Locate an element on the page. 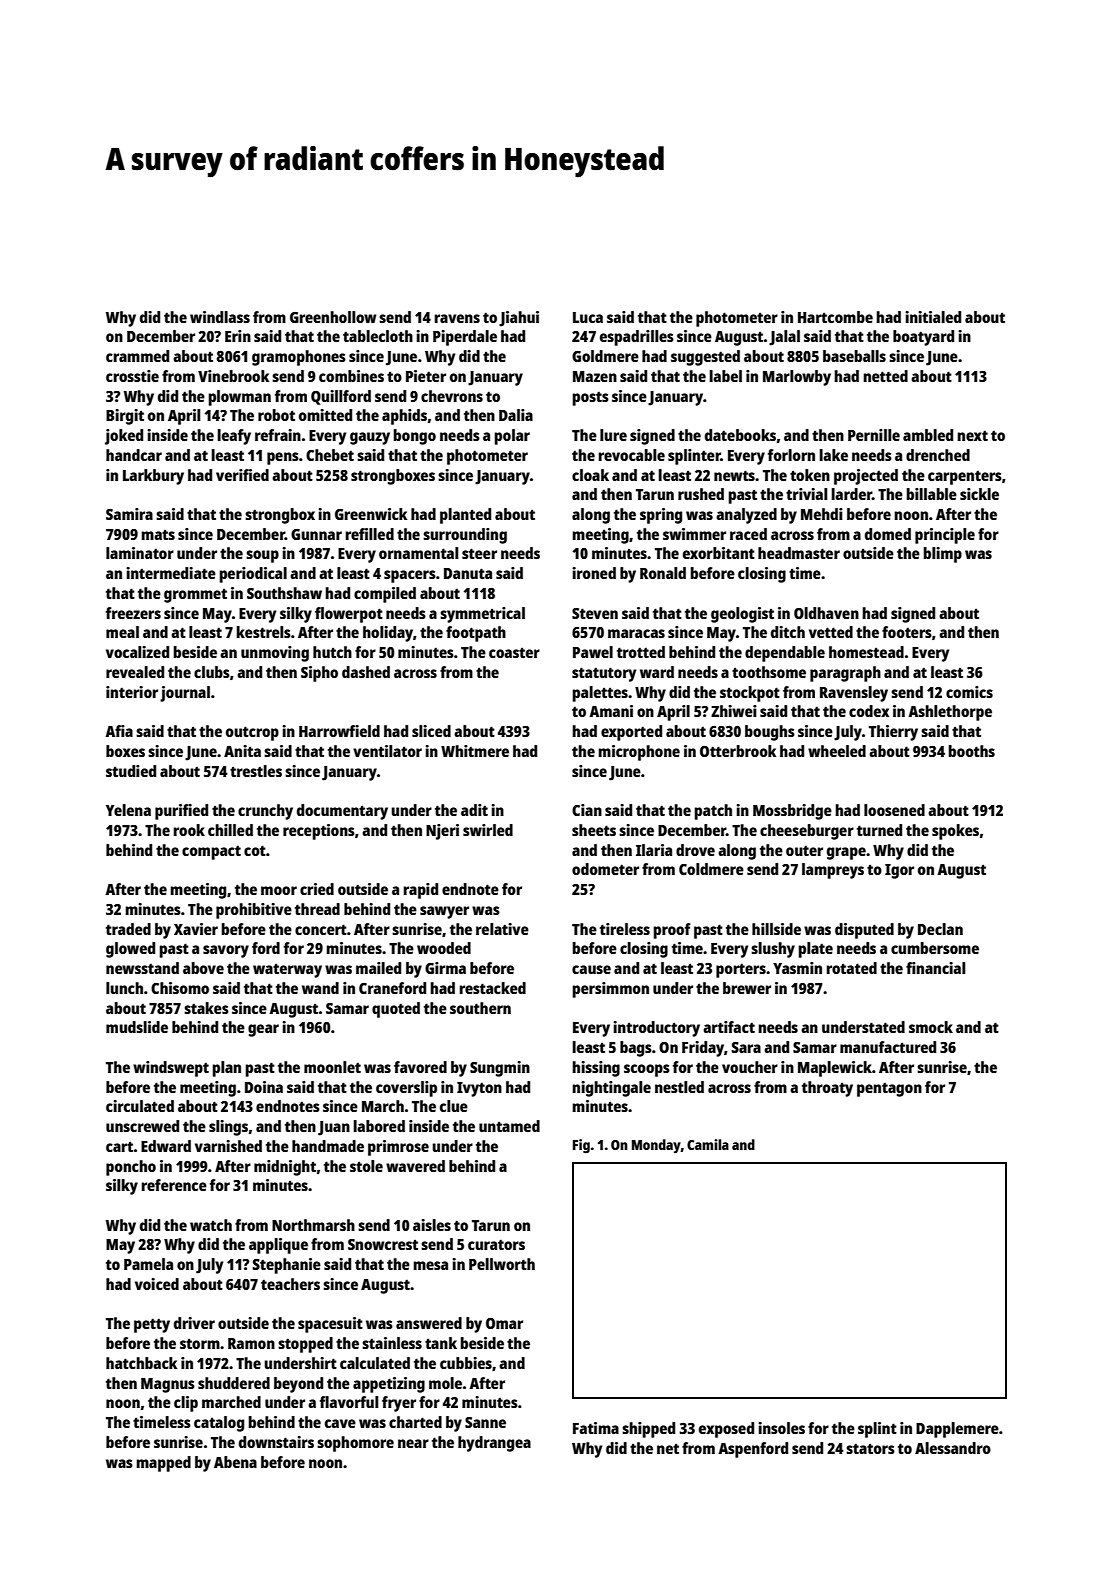  mapped is located at coordinates (163, 1464).
